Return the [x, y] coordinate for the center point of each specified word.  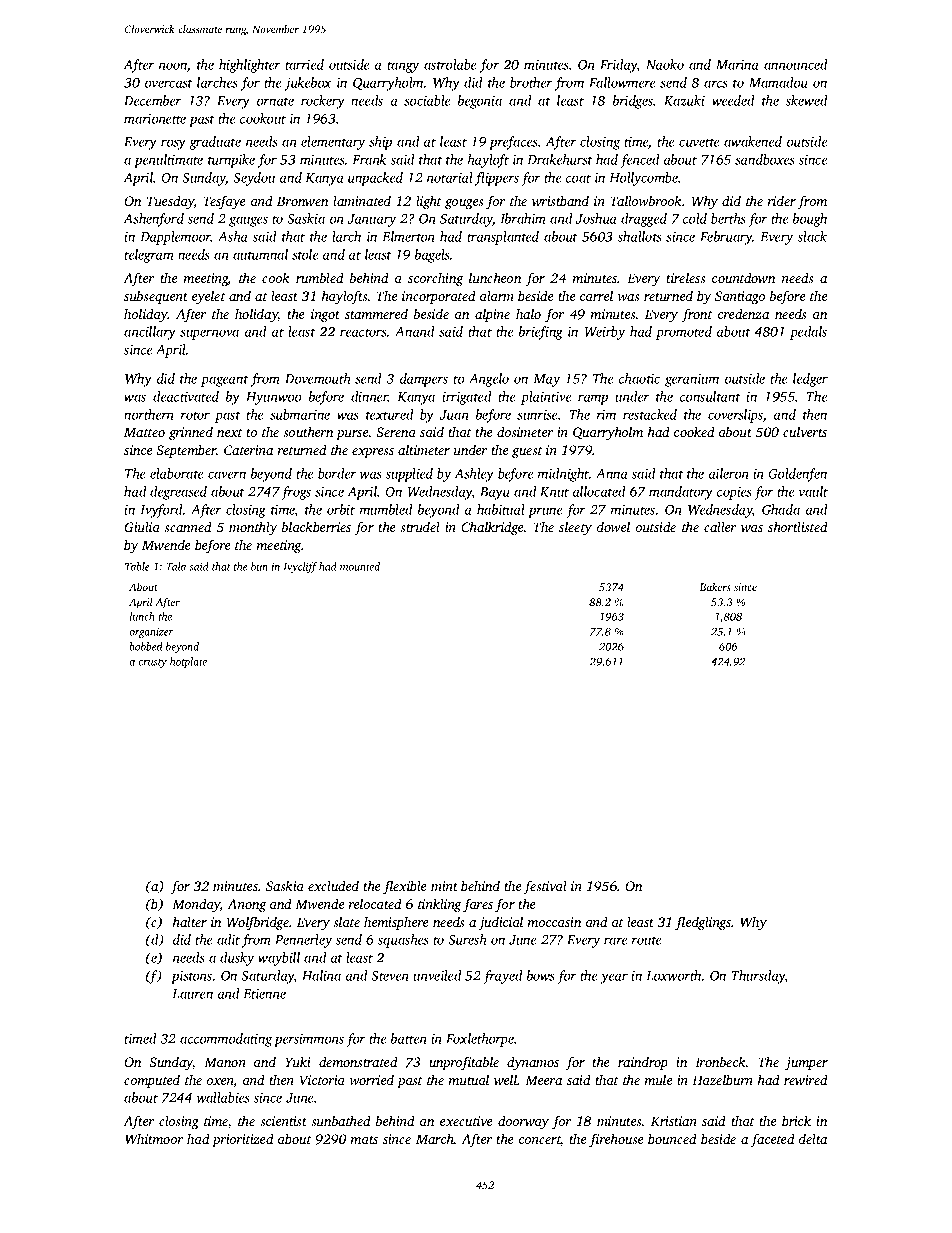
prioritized [243, 1140]
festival [545, 887]
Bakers [715, 587]
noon [173, 66]
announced [796, 64]
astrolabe [450, 64]
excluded [333, 885]
